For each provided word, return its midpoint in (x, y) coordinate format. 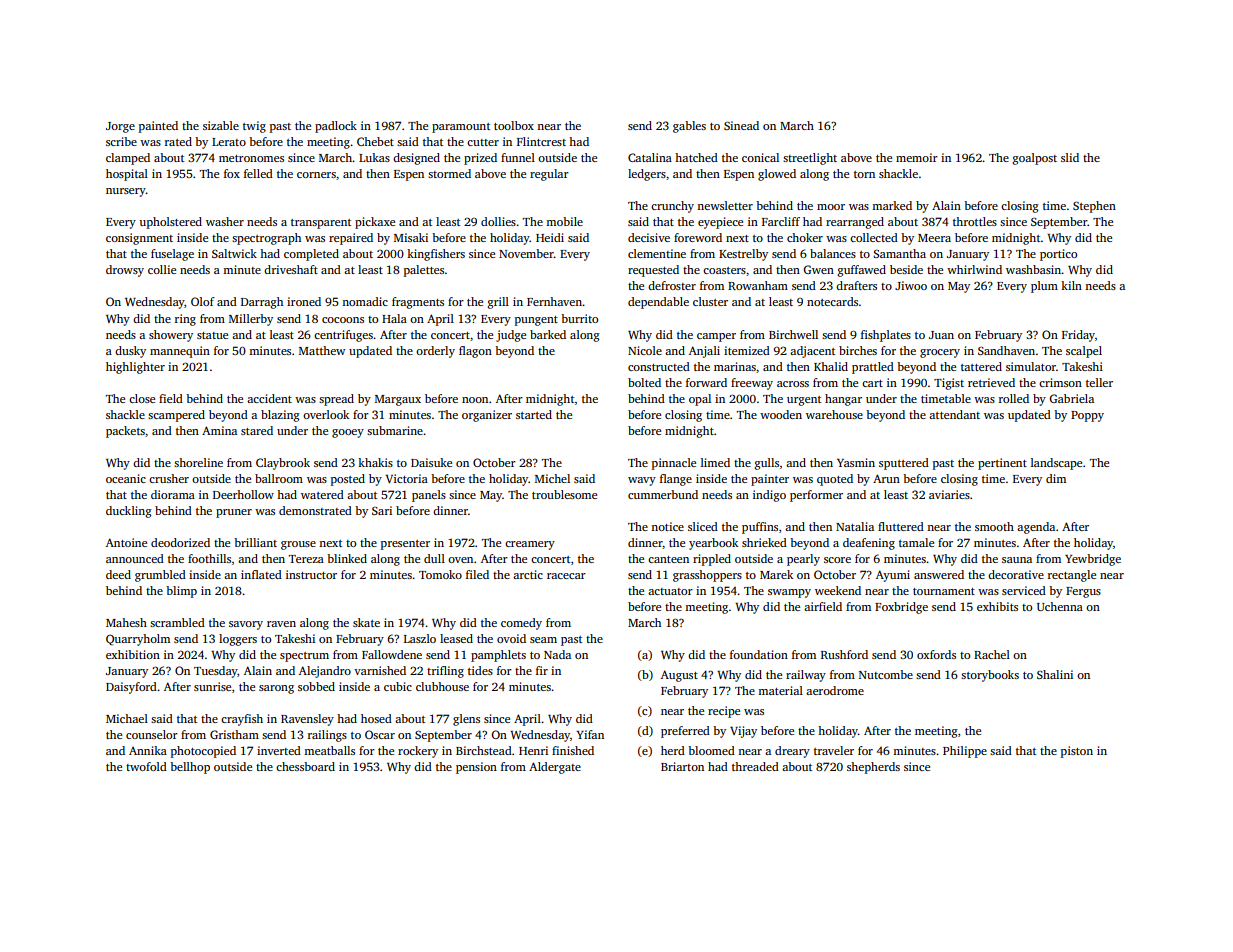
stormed (449, 173)
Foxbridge (901, 608)
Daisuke (431, 462)
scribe (121, 141)
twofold (146, 766)
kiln (1071, 285)
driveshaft (291, 269)
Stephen (1094, 207)
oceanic (126, 478)
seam (543, 640)
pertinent (1002, 464)
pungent (536, 321)
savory (246, 625)
